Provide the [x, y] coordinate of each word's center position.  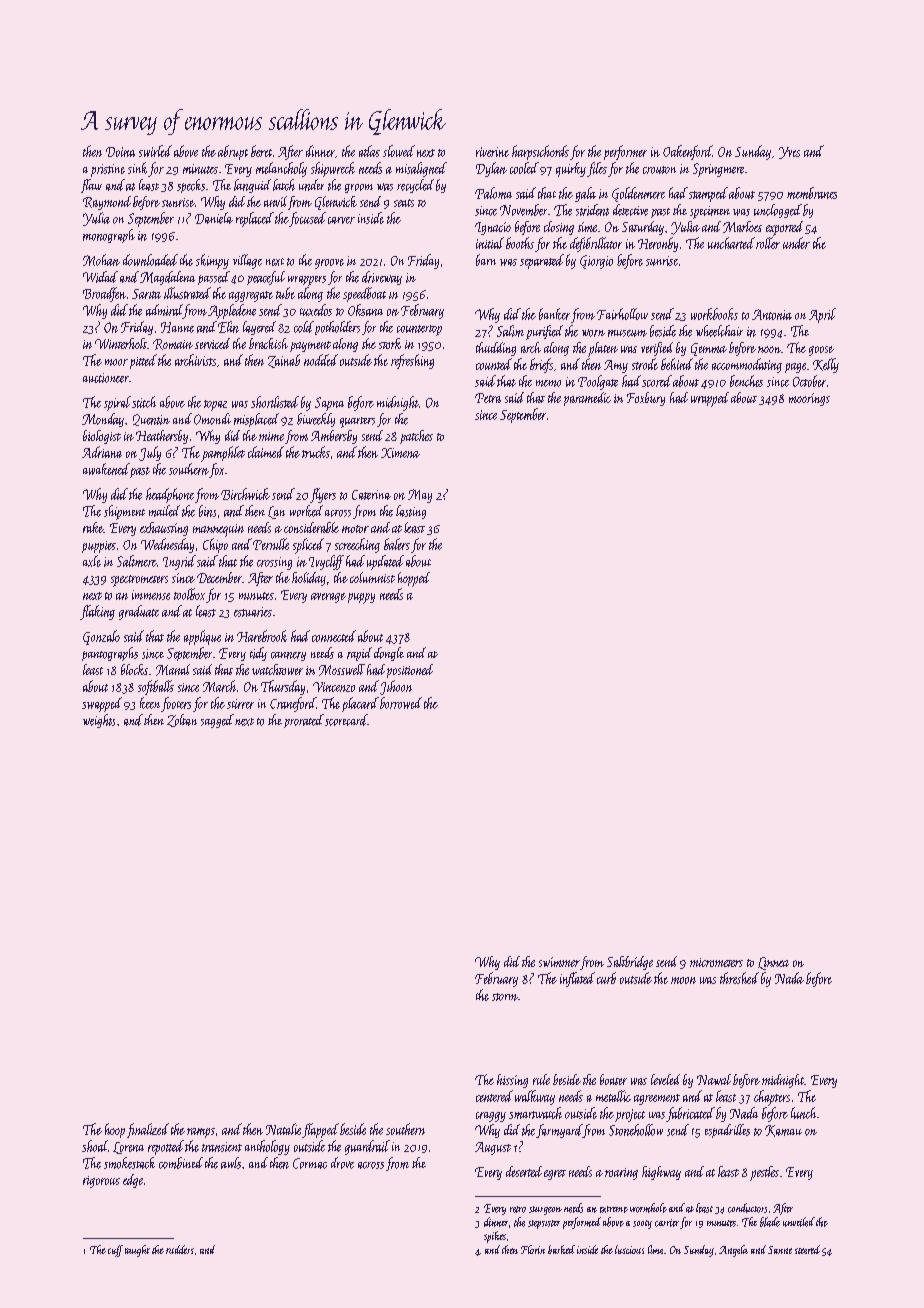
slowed [399, 151]
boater [613, 1079]
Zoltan [182, 720]
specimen [710, 212]
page [795, 368]
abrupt [233, 152]
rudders [180, 1249]
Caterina [371, 495]
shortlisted [275, 402]
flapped [320, 1130]
